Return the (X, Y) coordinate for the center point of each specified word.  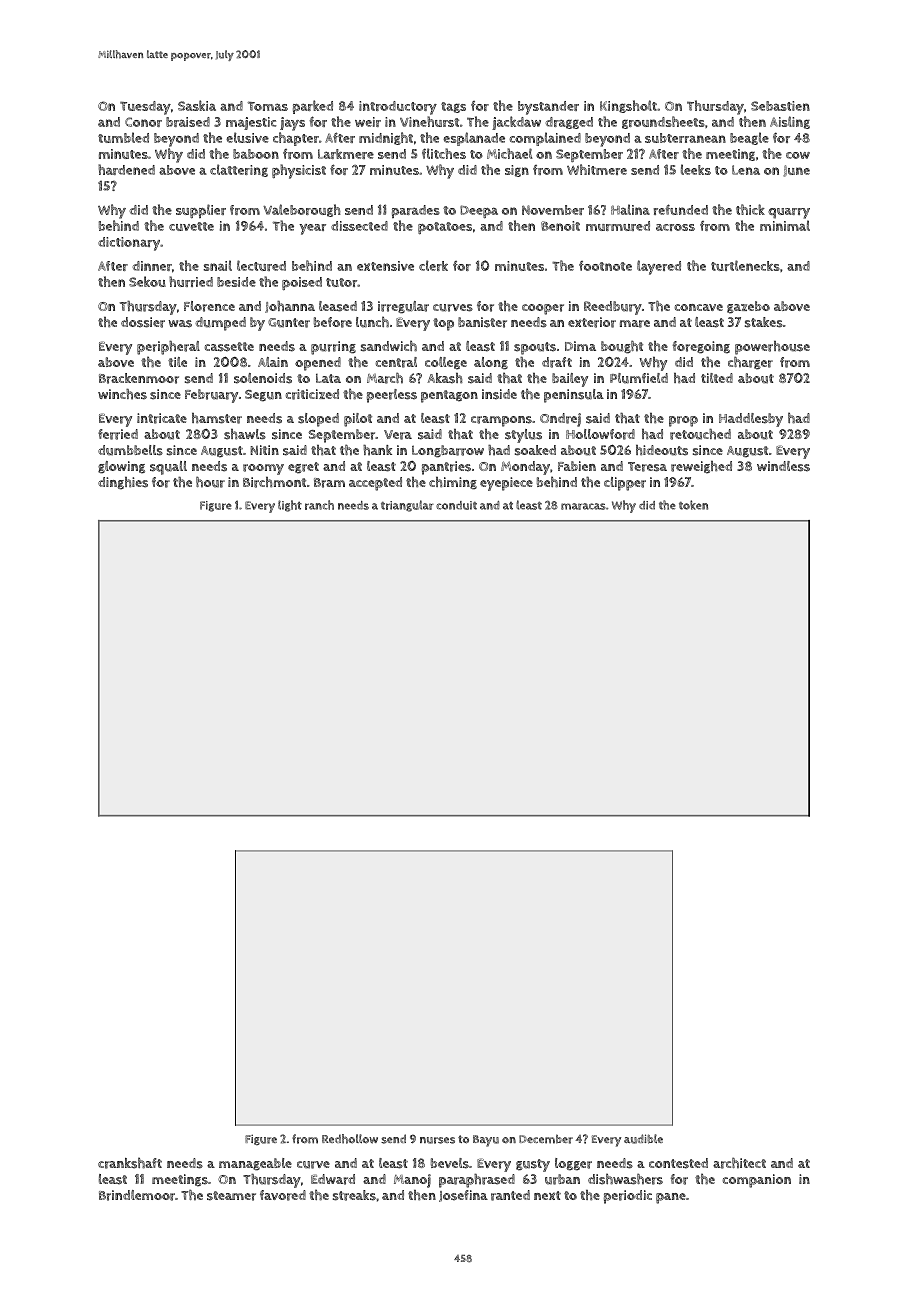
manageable (255, 1164)
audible (643, 1139)
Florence (209, 306)
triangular (407, 506)
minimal (785, 225)
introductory (398, 108)
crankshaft (130, 1163)
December (546, 1139)
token (693, 505)
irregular (403, 307)
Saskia (197, 105)
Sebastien (780, 106)
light (290, 506)
